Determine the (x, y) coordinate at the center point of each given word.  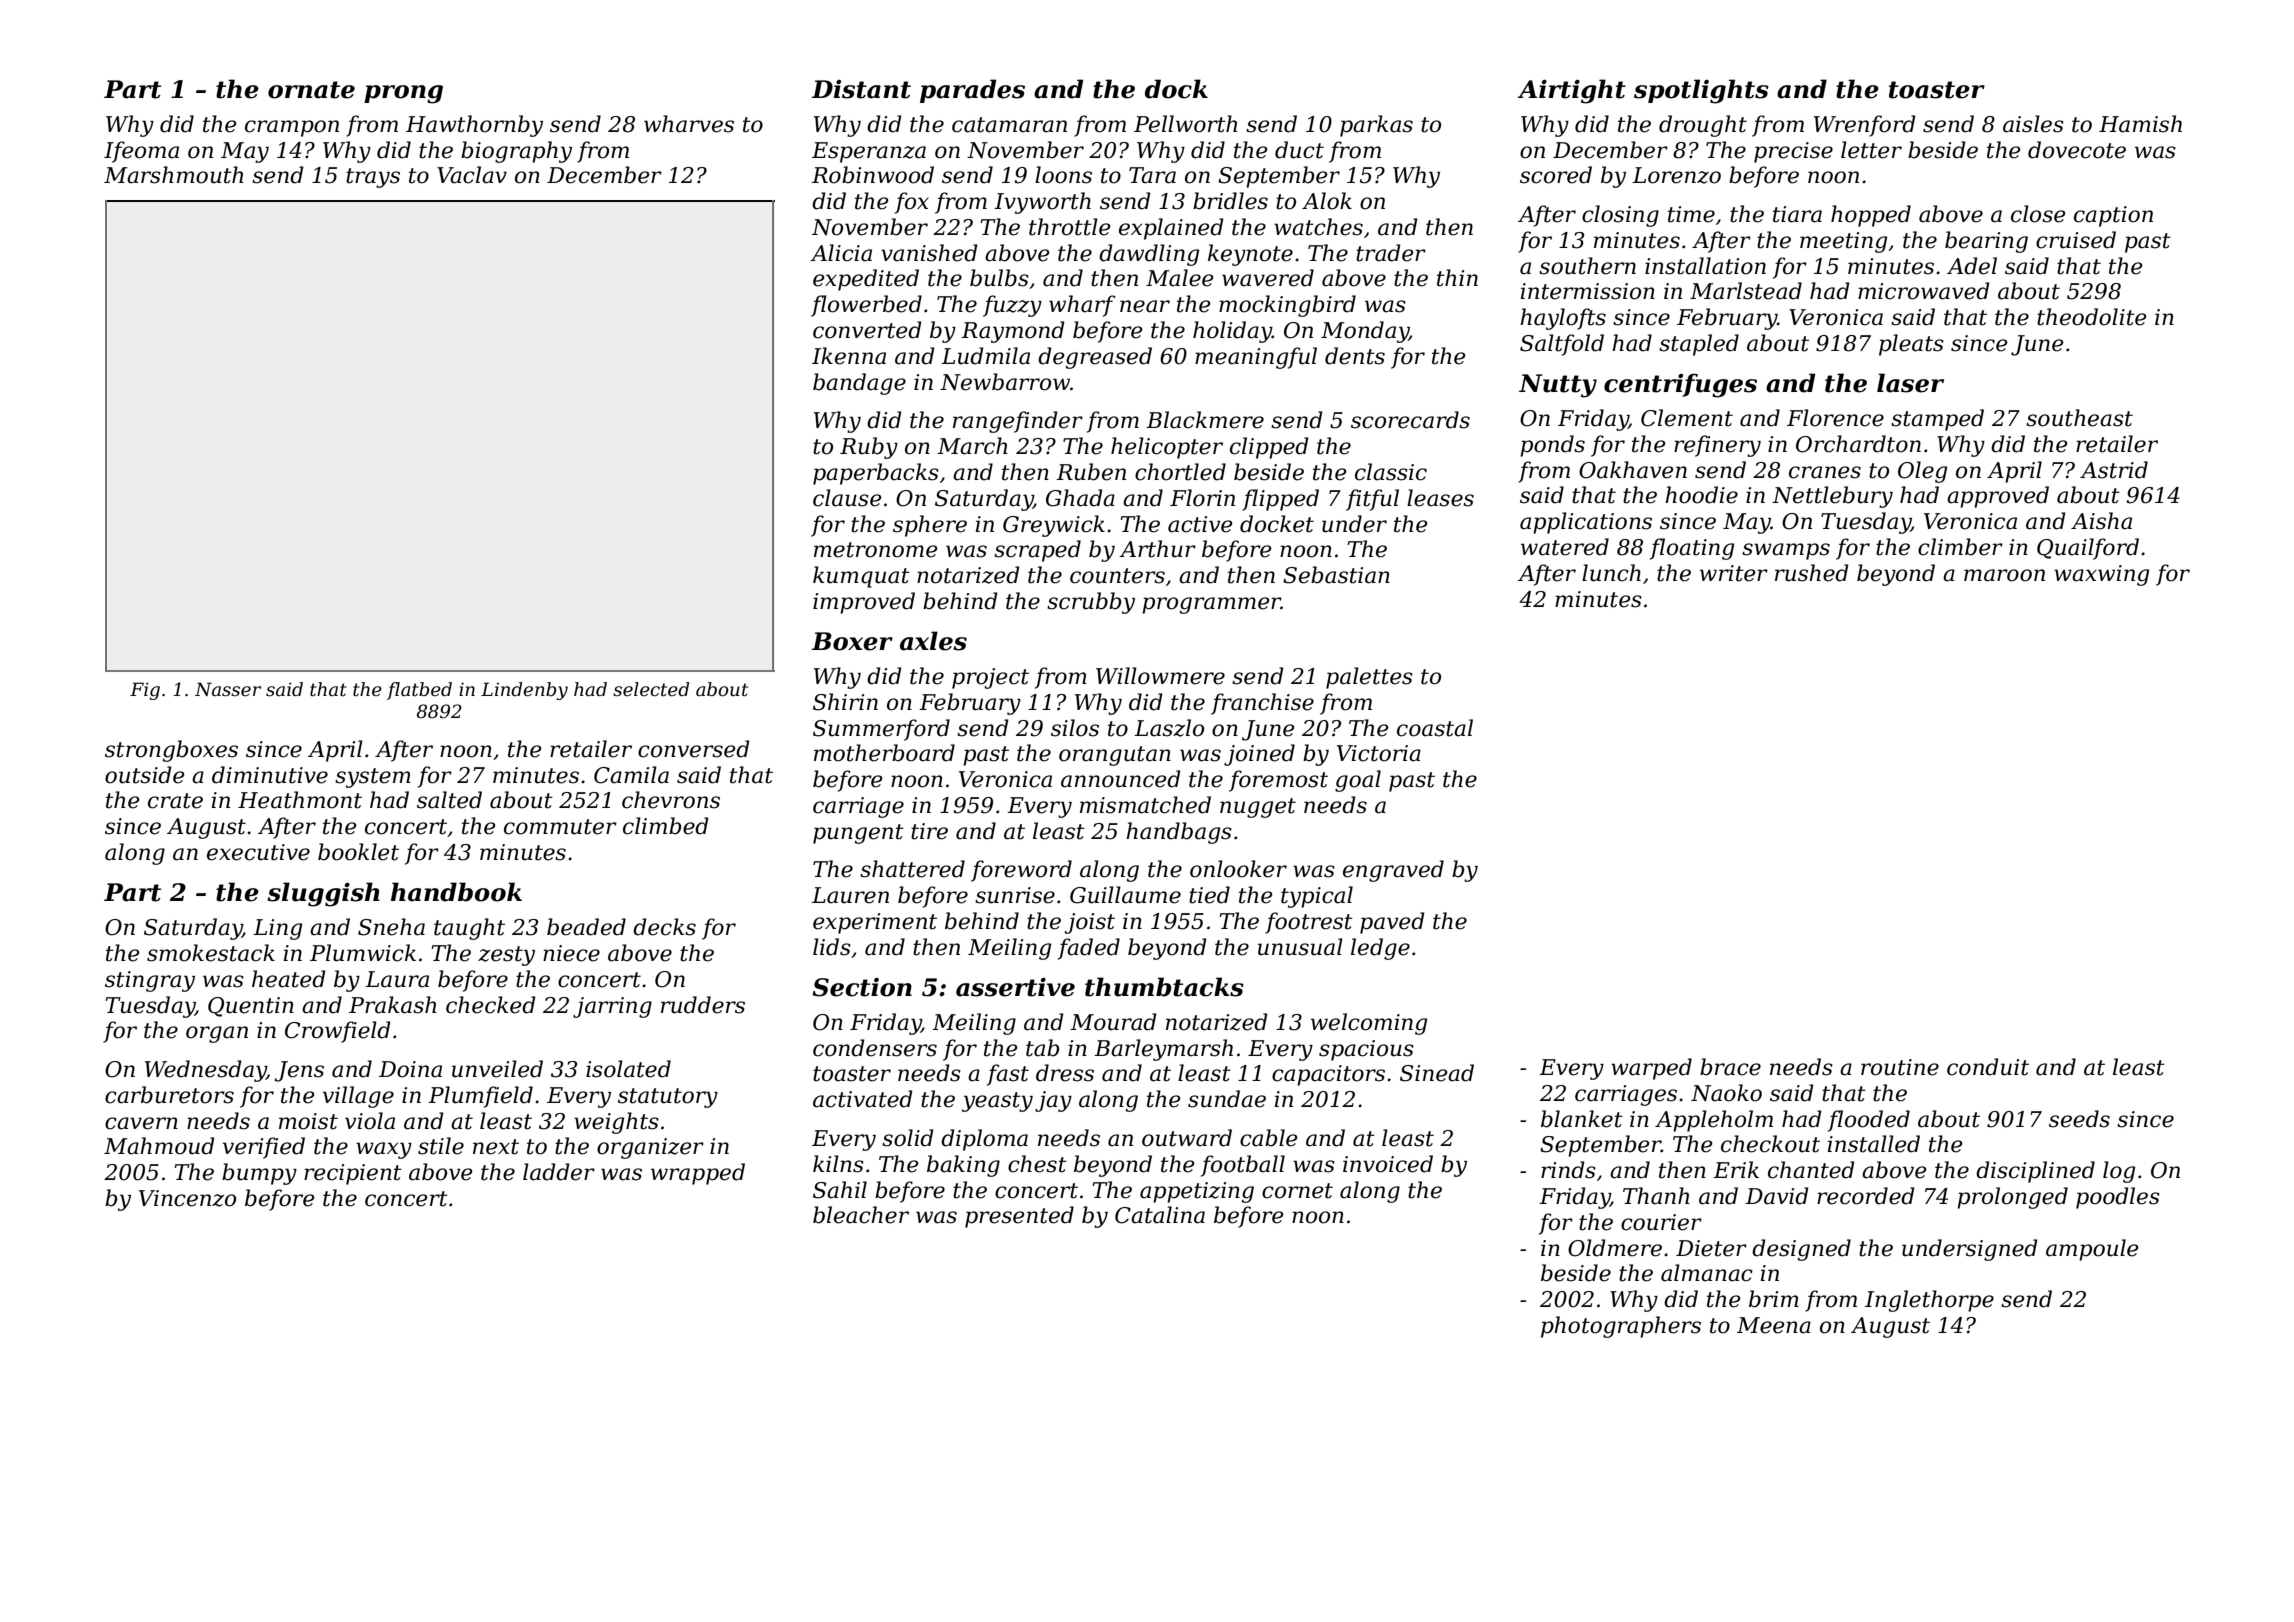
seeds (2079, 1119)
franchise (1262, 704)
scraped (1037, 551)
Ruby (869, 448)
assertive (1015, 987)
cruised (2076, 240)
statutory (668, 1098)
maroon (2004, 575)
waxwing (2101, 575)
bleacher (861, 1215)
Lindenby (524, 691)
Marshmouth (174, 175)
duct (1299, 150)
